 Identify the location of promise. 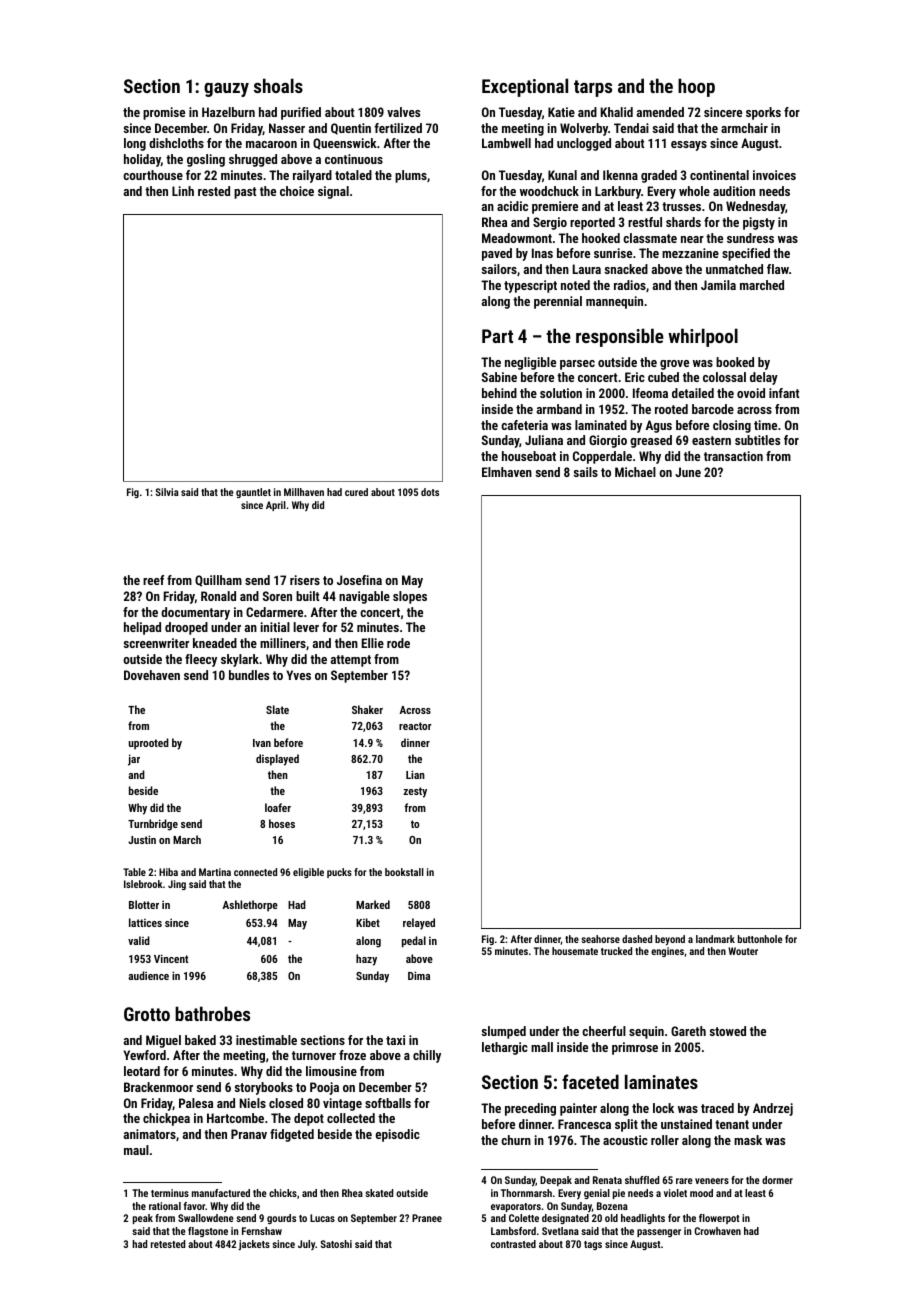
(164, 113).
